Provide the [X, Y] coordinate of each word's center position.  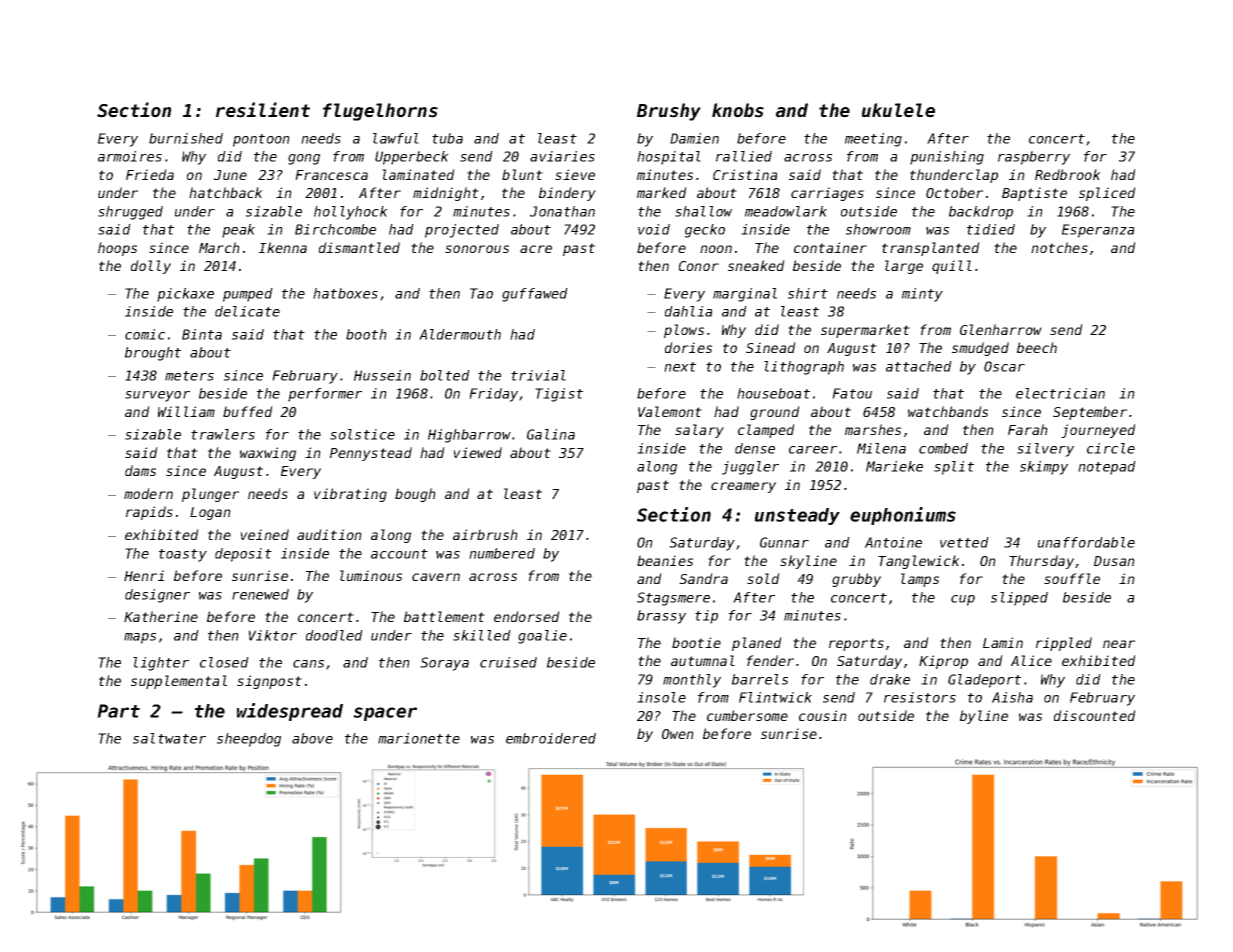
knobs [738, 110]
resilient [263, 110]
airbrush [485, 534]
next [680, 367]
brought [153, 354]
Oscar [1004, 366]
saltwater [169, 738]
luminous [371, 575]
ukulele [898, 110]
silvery [1045, 450]
